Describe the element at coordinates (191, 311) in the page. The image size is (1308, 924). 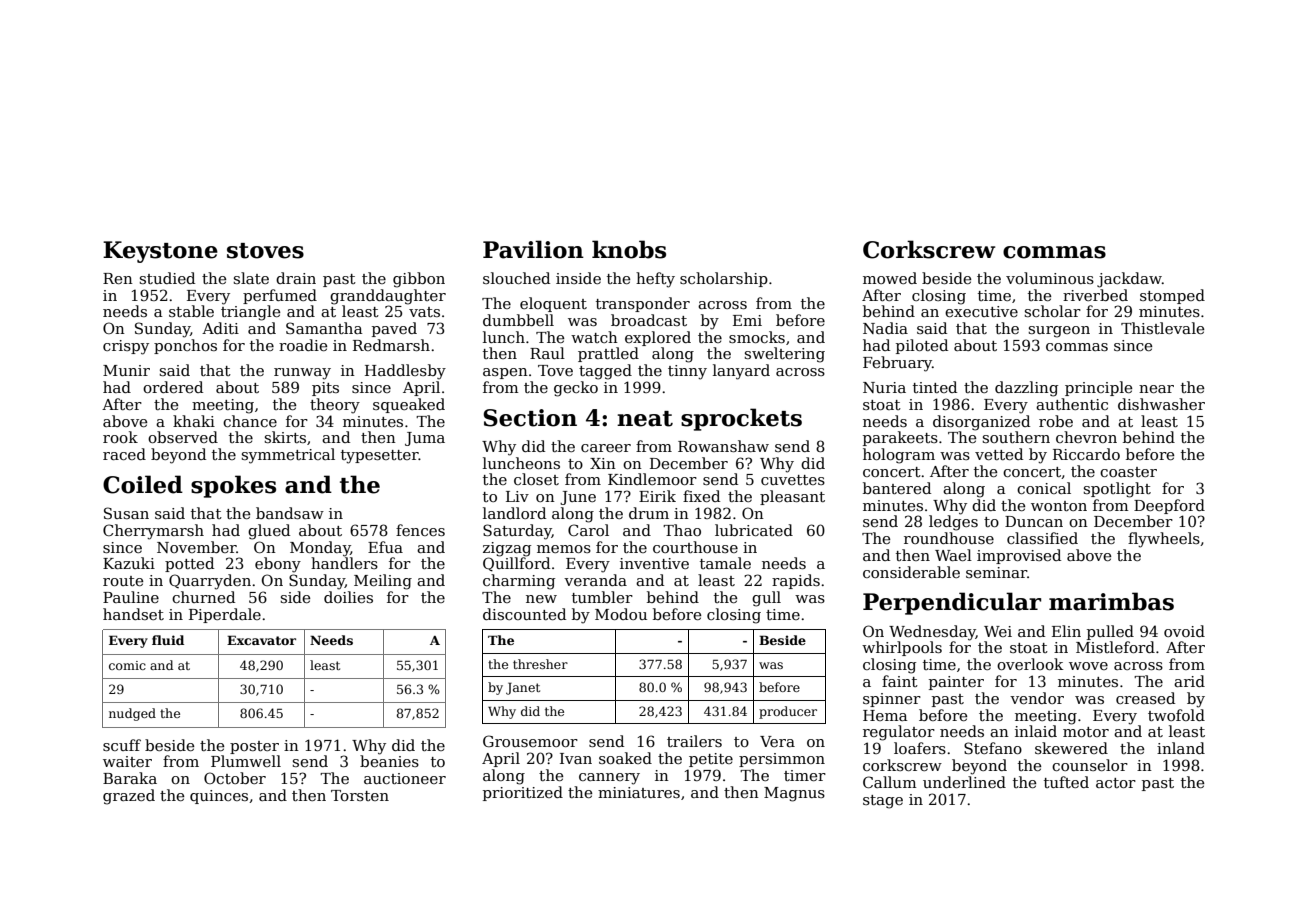
I see `stable` at that location.
